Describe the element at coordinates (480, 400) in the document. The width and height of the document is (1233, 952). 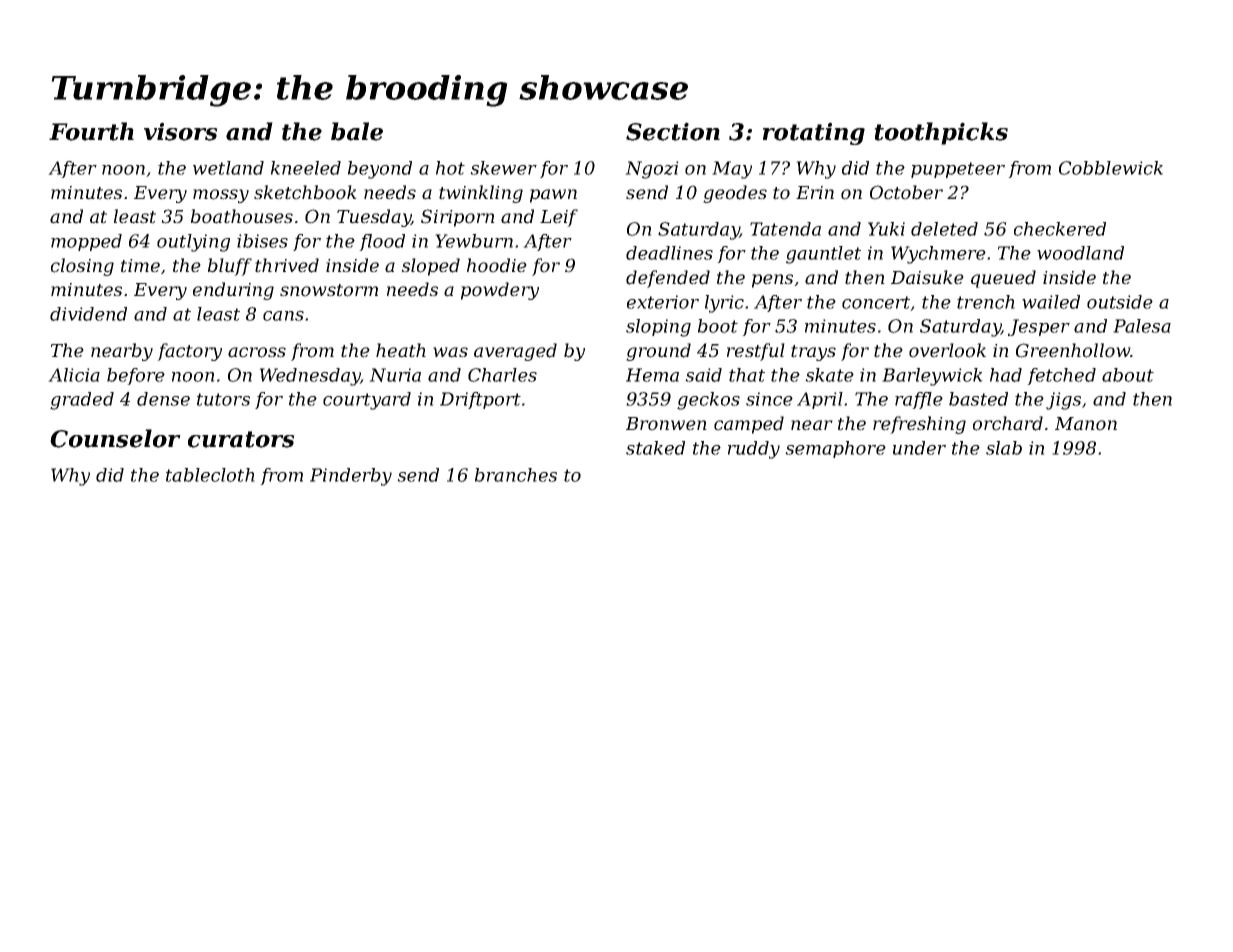
I see `Driftport` at that location.
